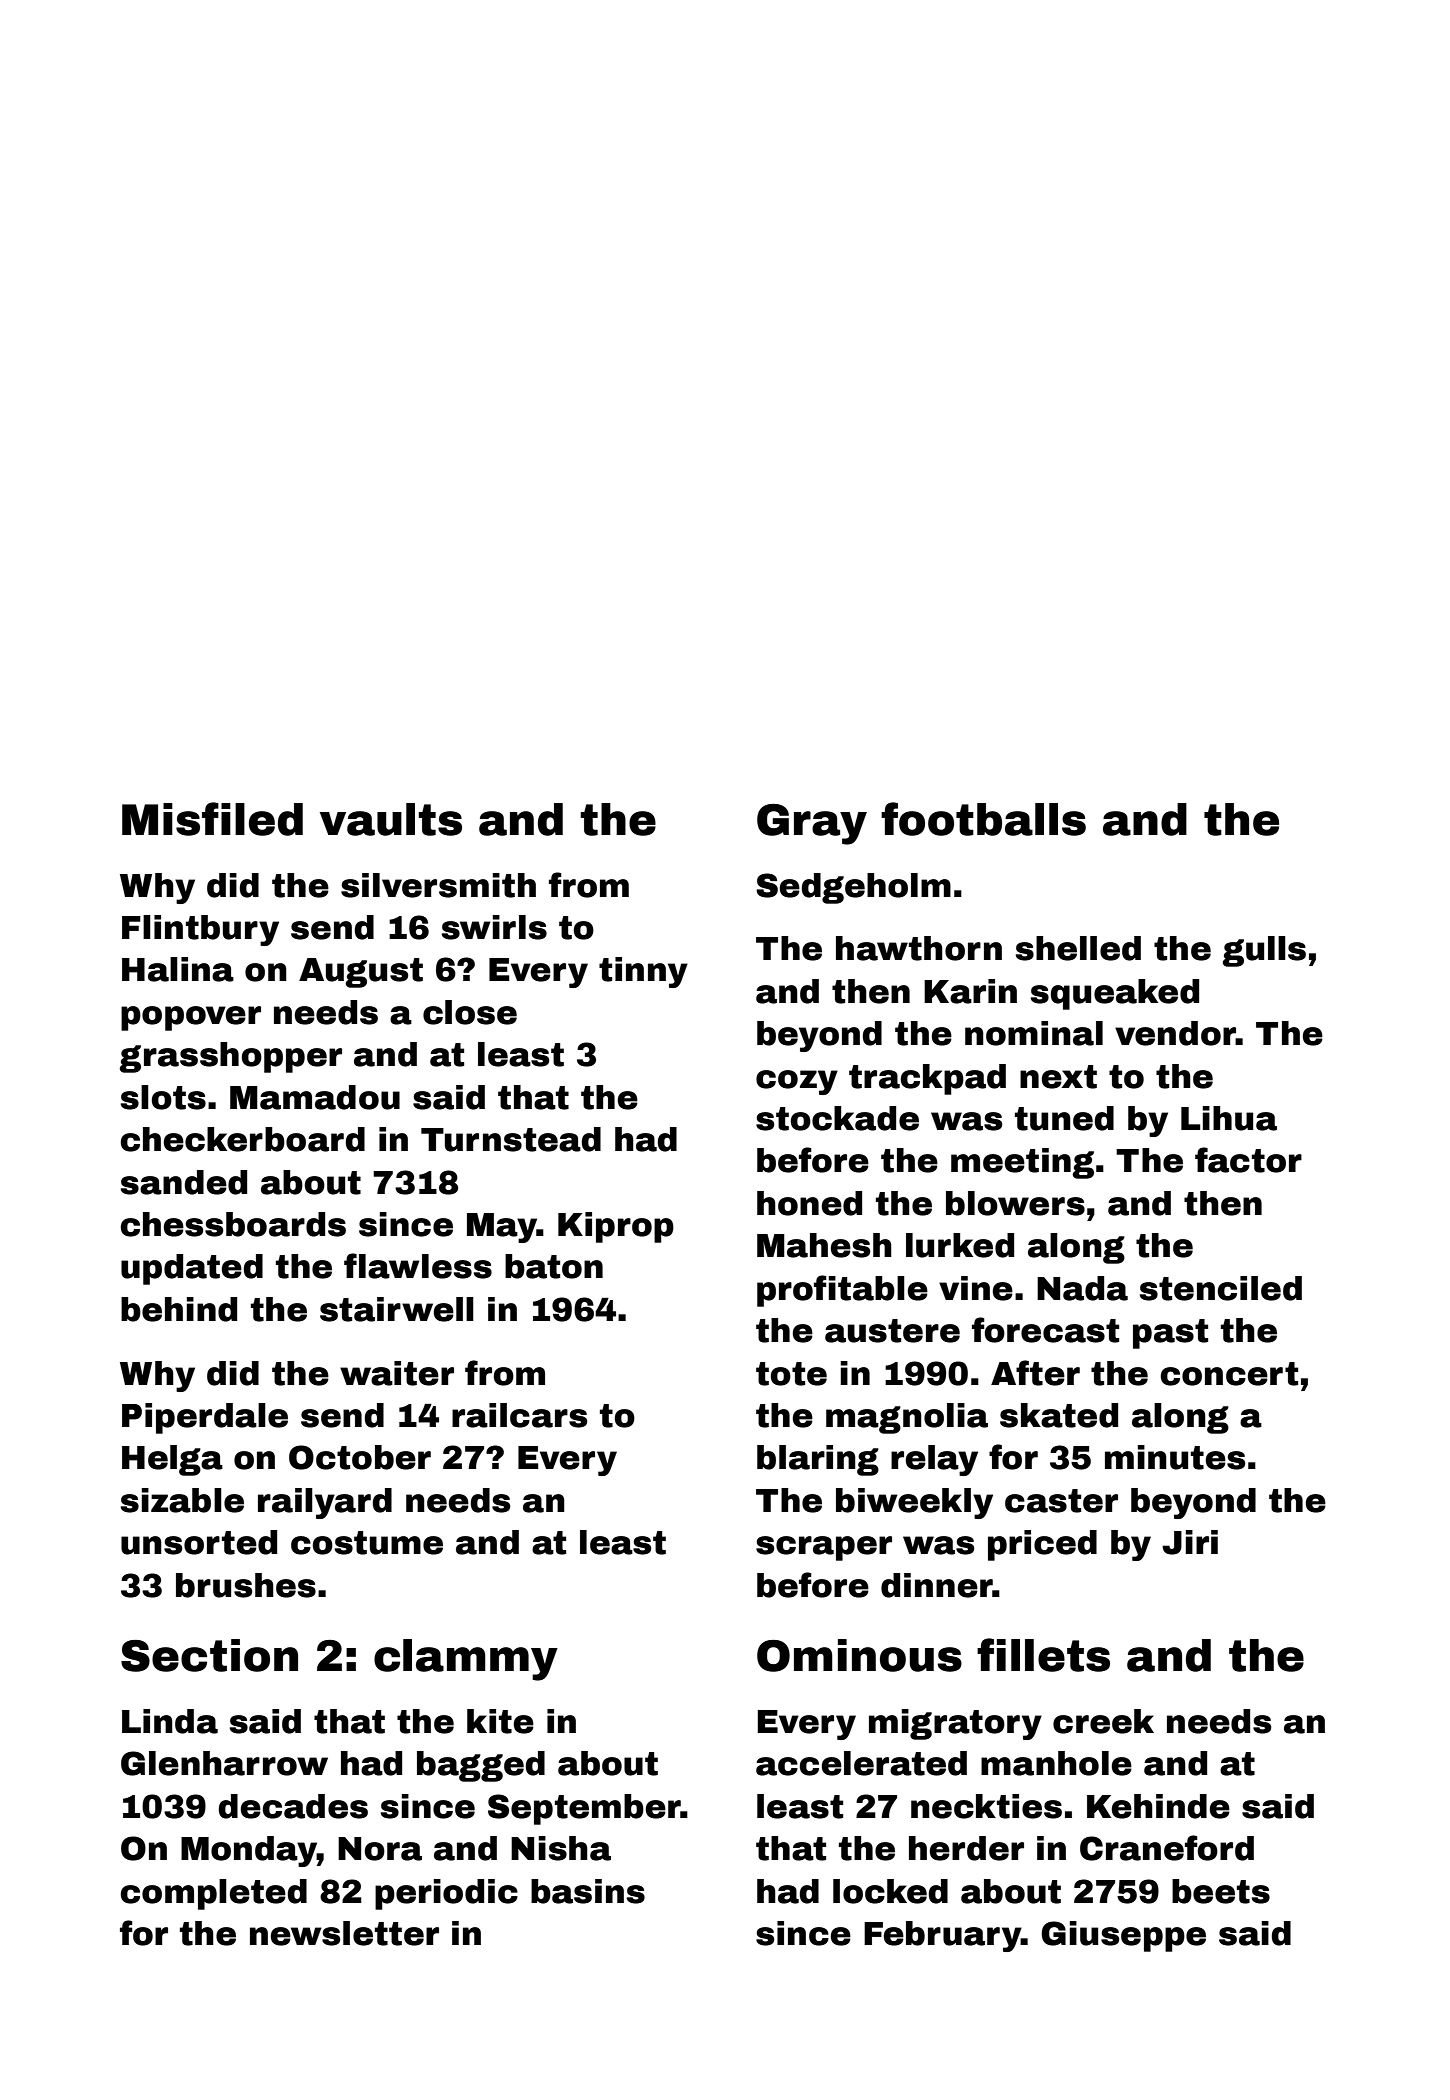 The width and height of the image is (1450, 2100). What do you see at coordinates (812, 824) in the image?
I see `Gray` at bounding box center [812, 824].
